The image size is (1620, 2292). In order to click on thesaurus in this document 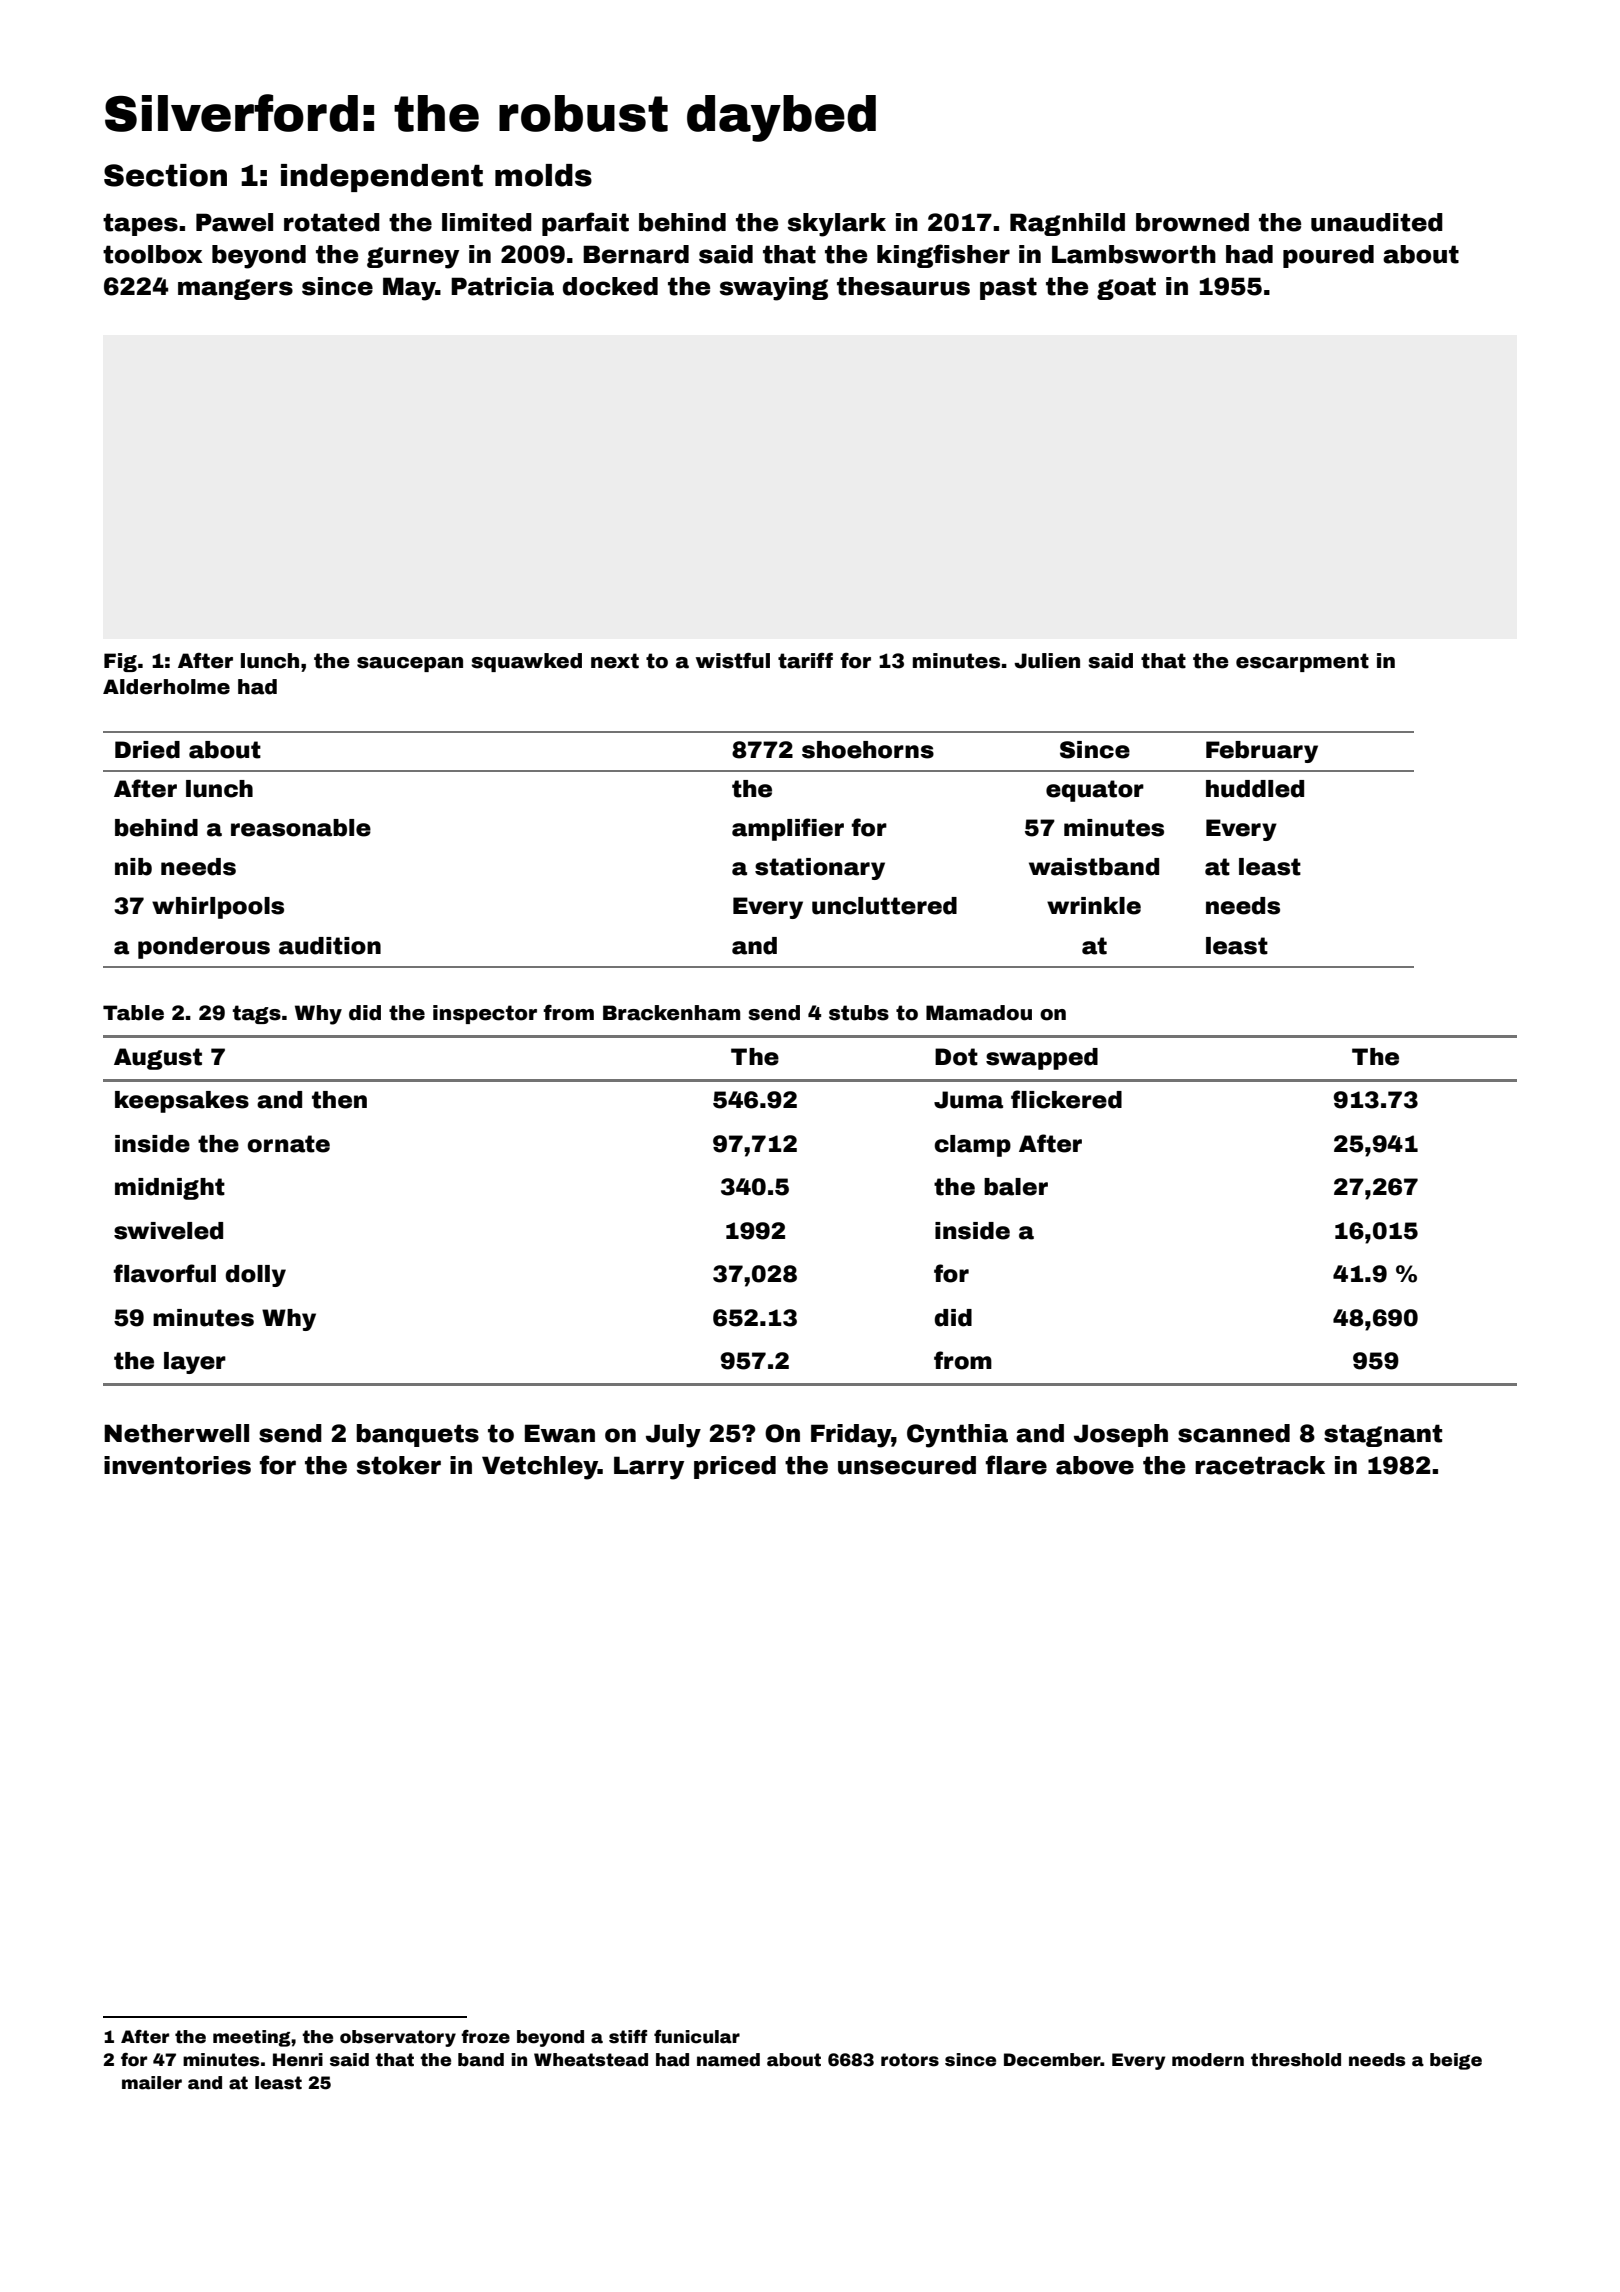, I will do `click(903, 286)`.
